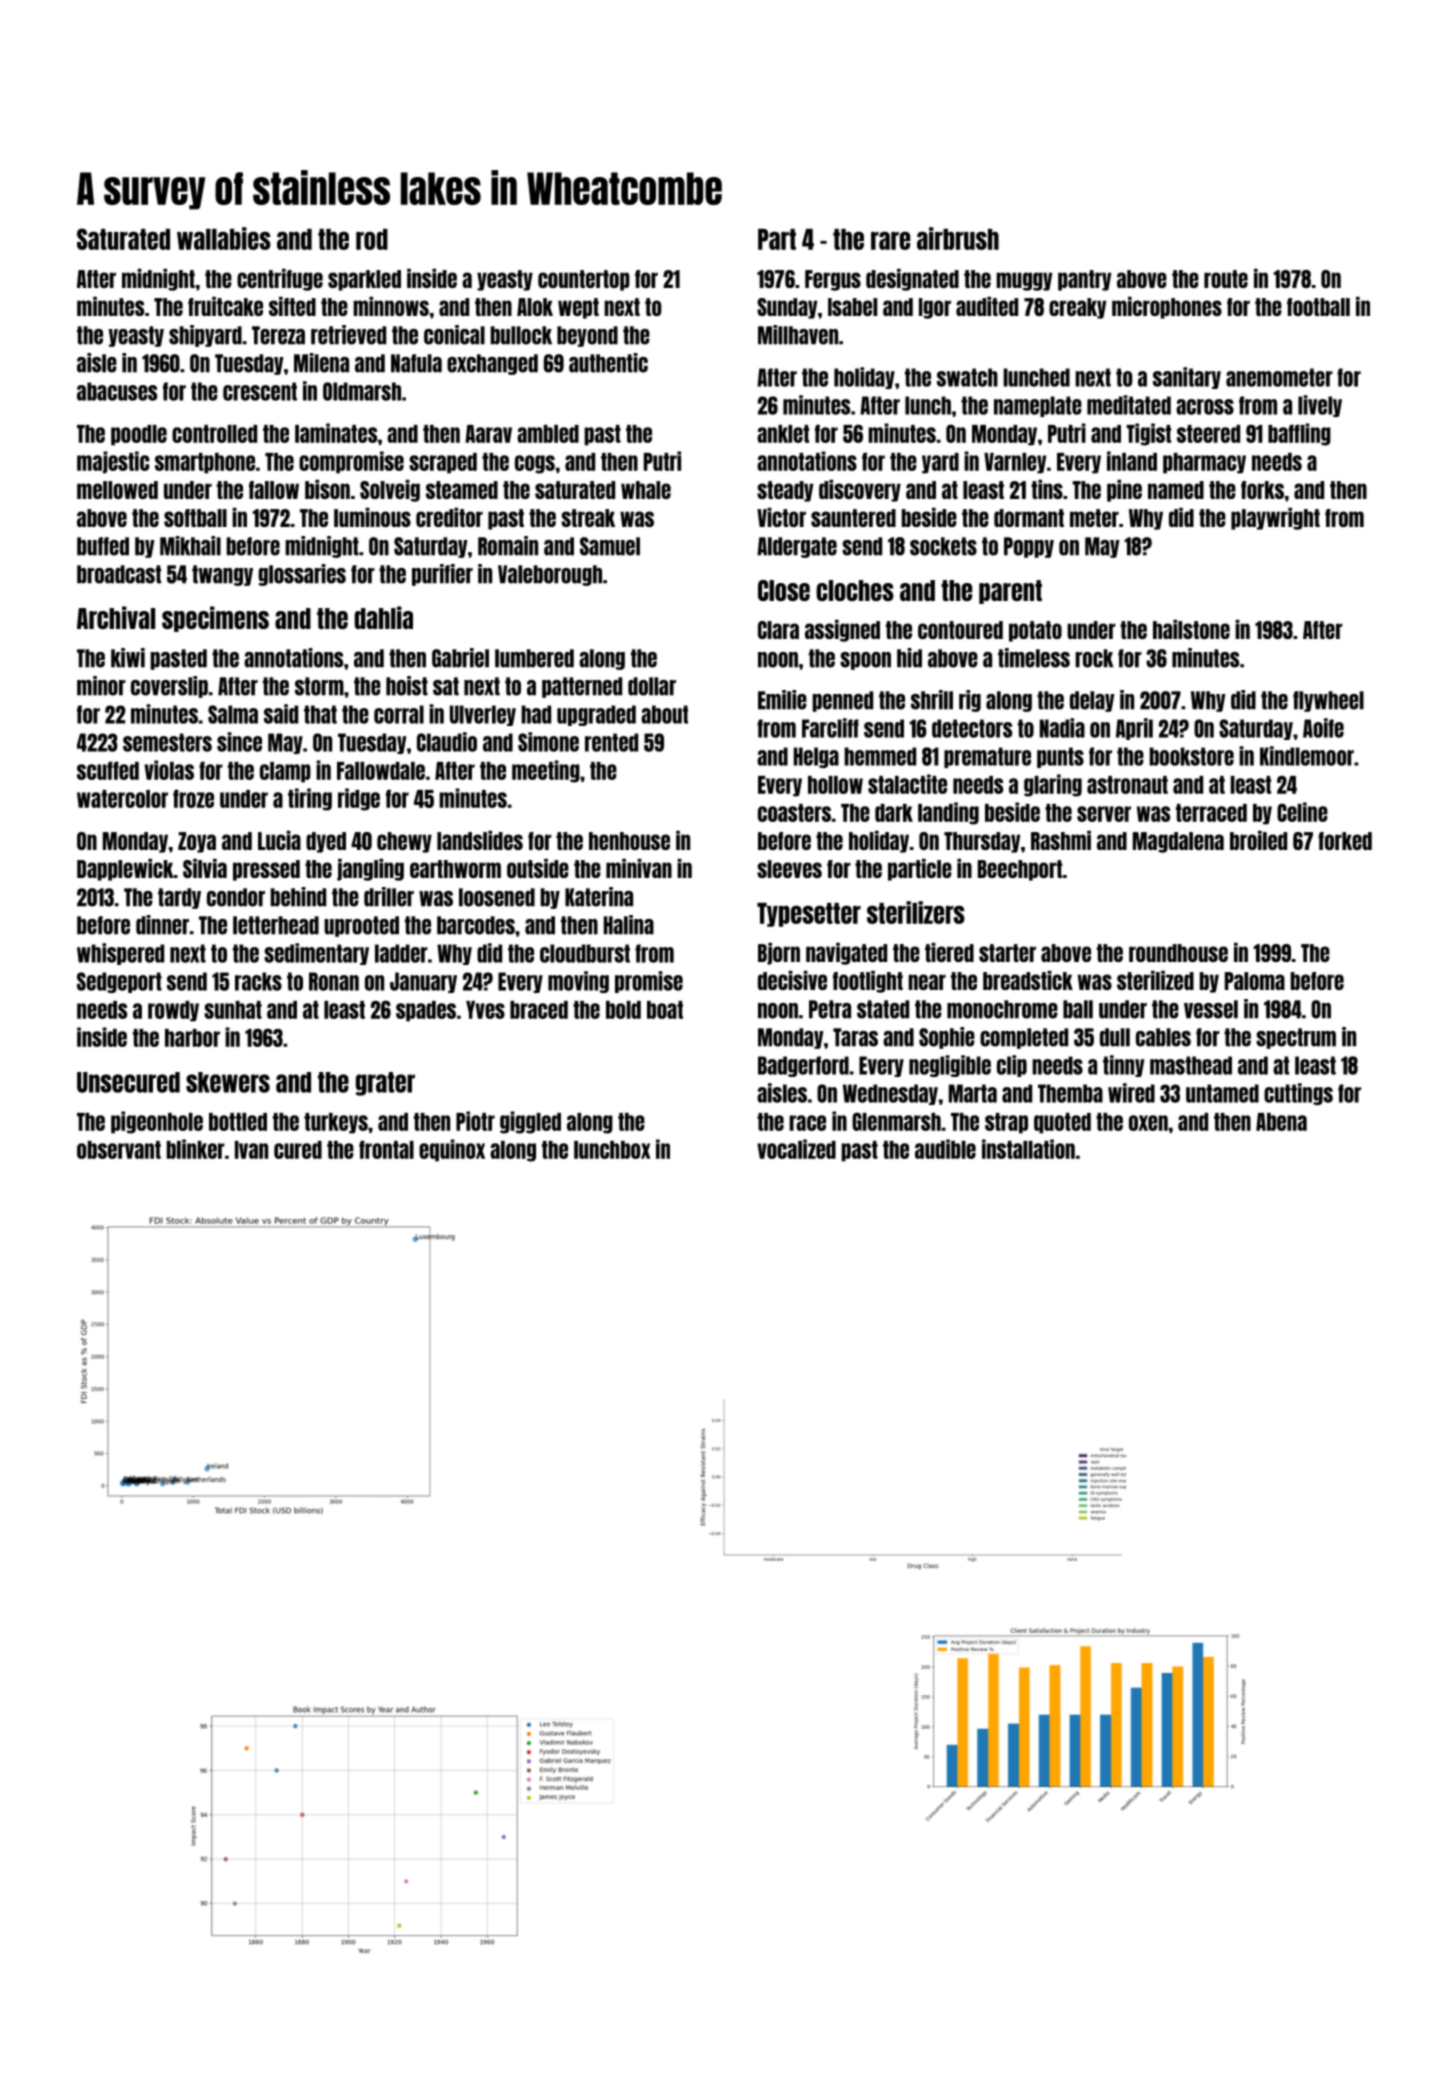  What do you see at coordinates (173, 1011) in the screenshot?
I see `rowdy` at bounding box center [173, 1011].
